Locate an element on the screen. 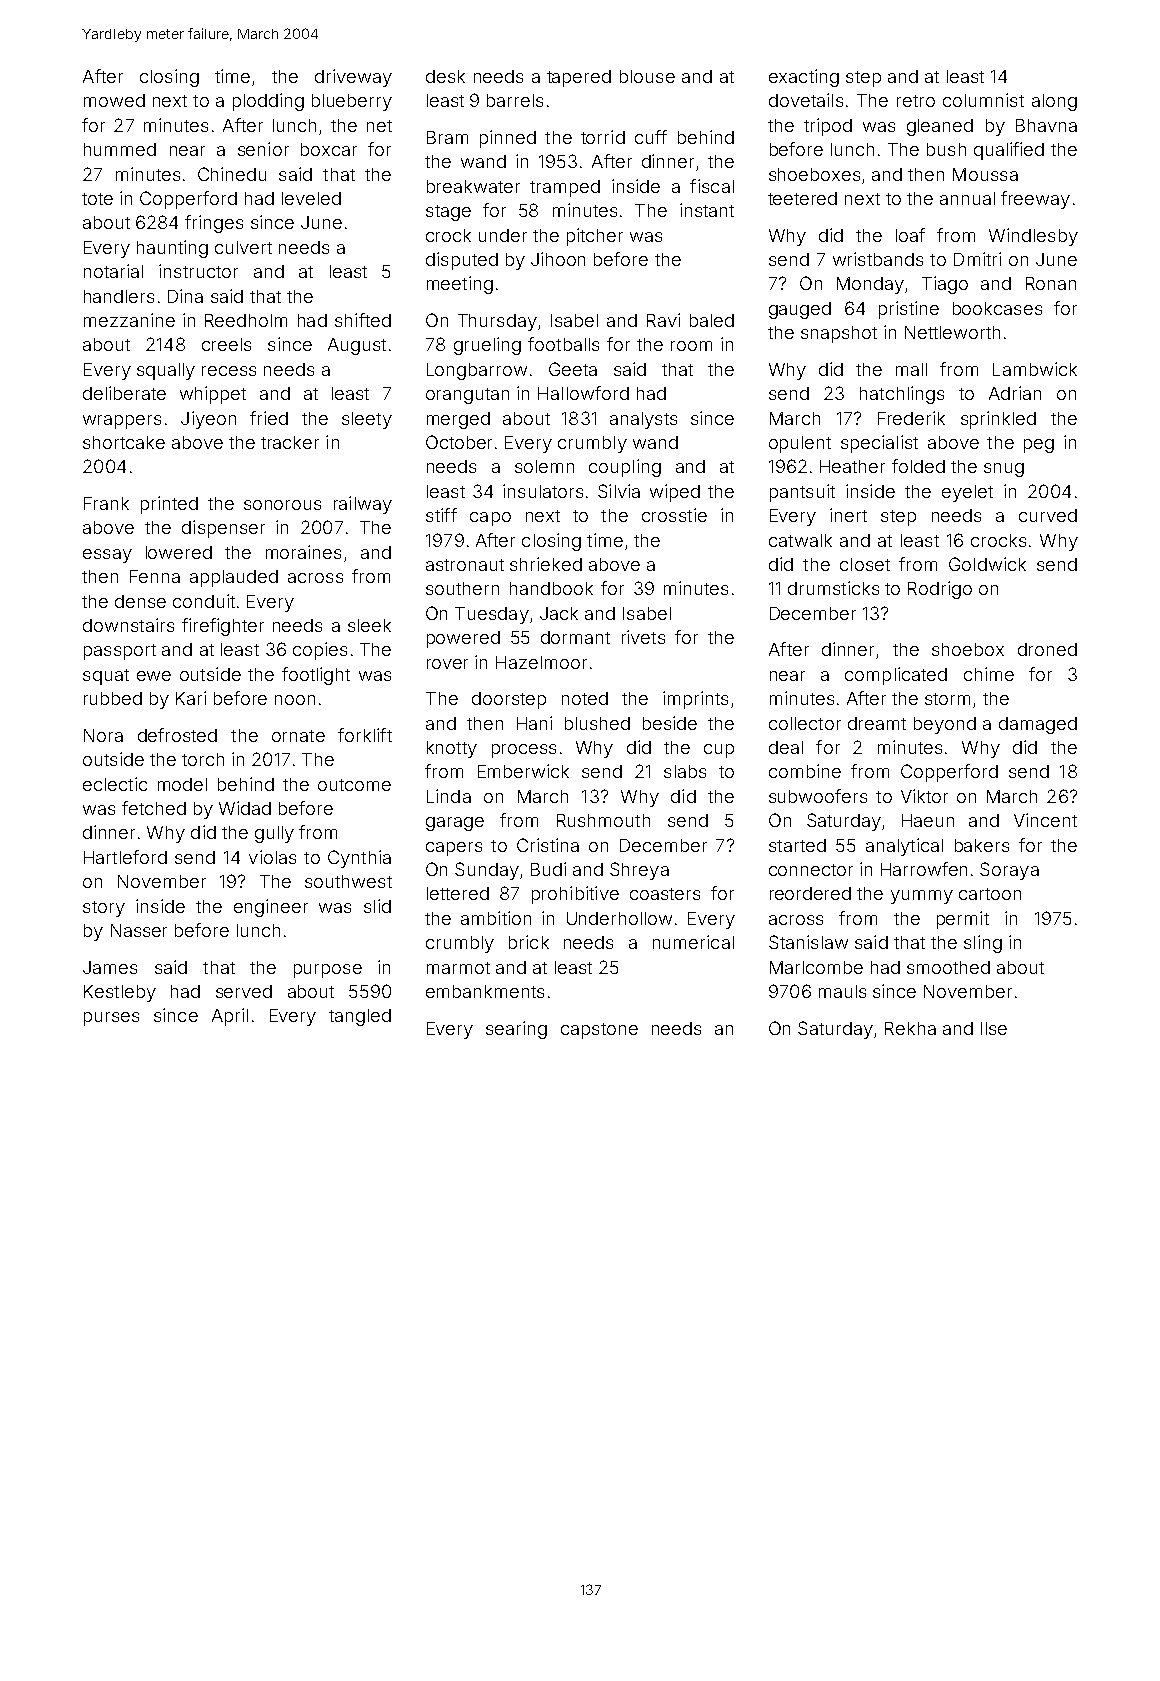 This screenshot has height=1681, width=1160. blouse is located at coordinates (647, 76).
